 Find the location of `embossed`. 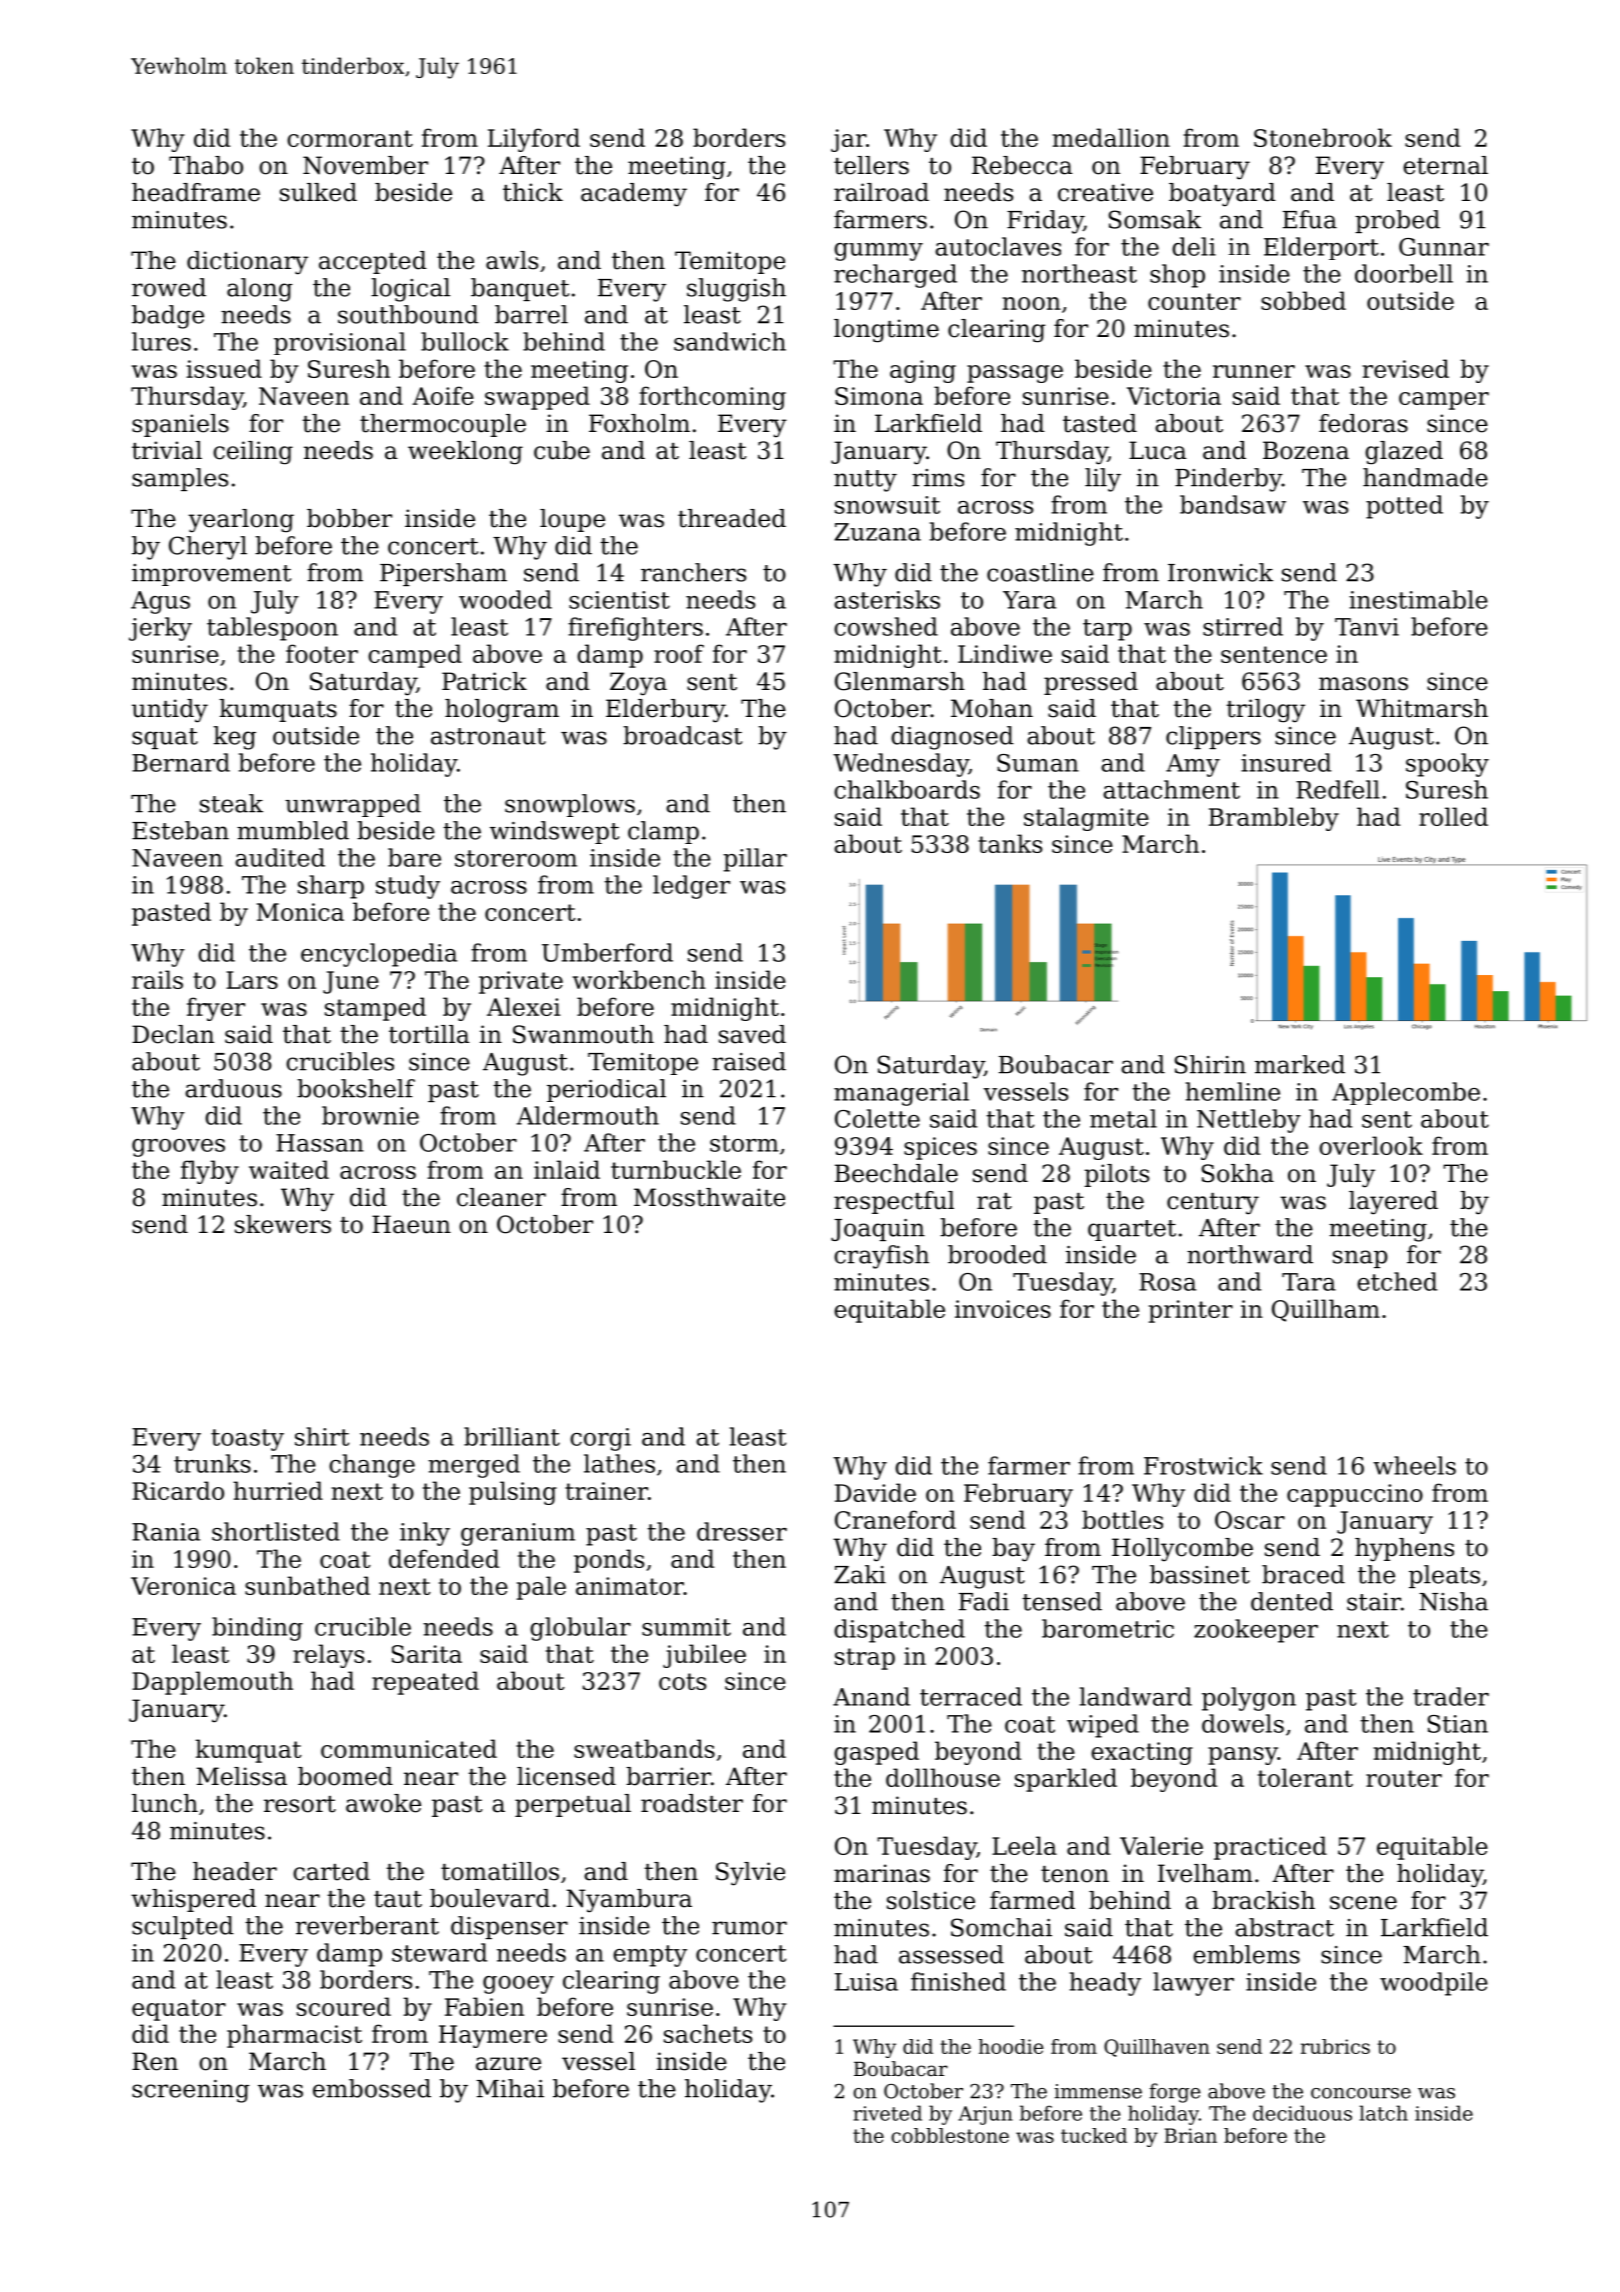

embossed is located at coordinates (372, 2088).
